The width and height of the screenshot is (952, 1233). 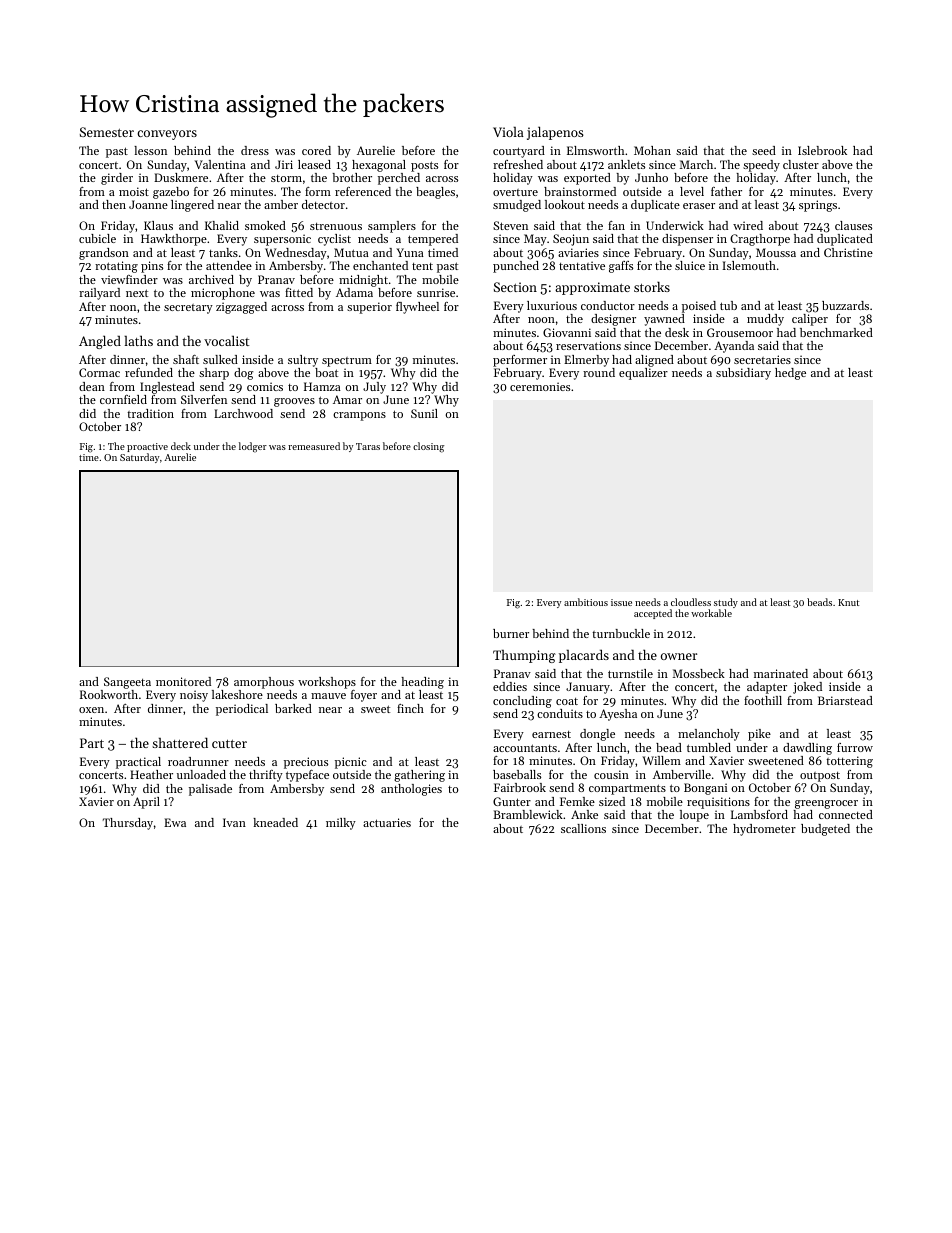 What do you see at coordinates (180, 742) in the screenshot?
I see `shattered` at bounding box center [180, 742].
